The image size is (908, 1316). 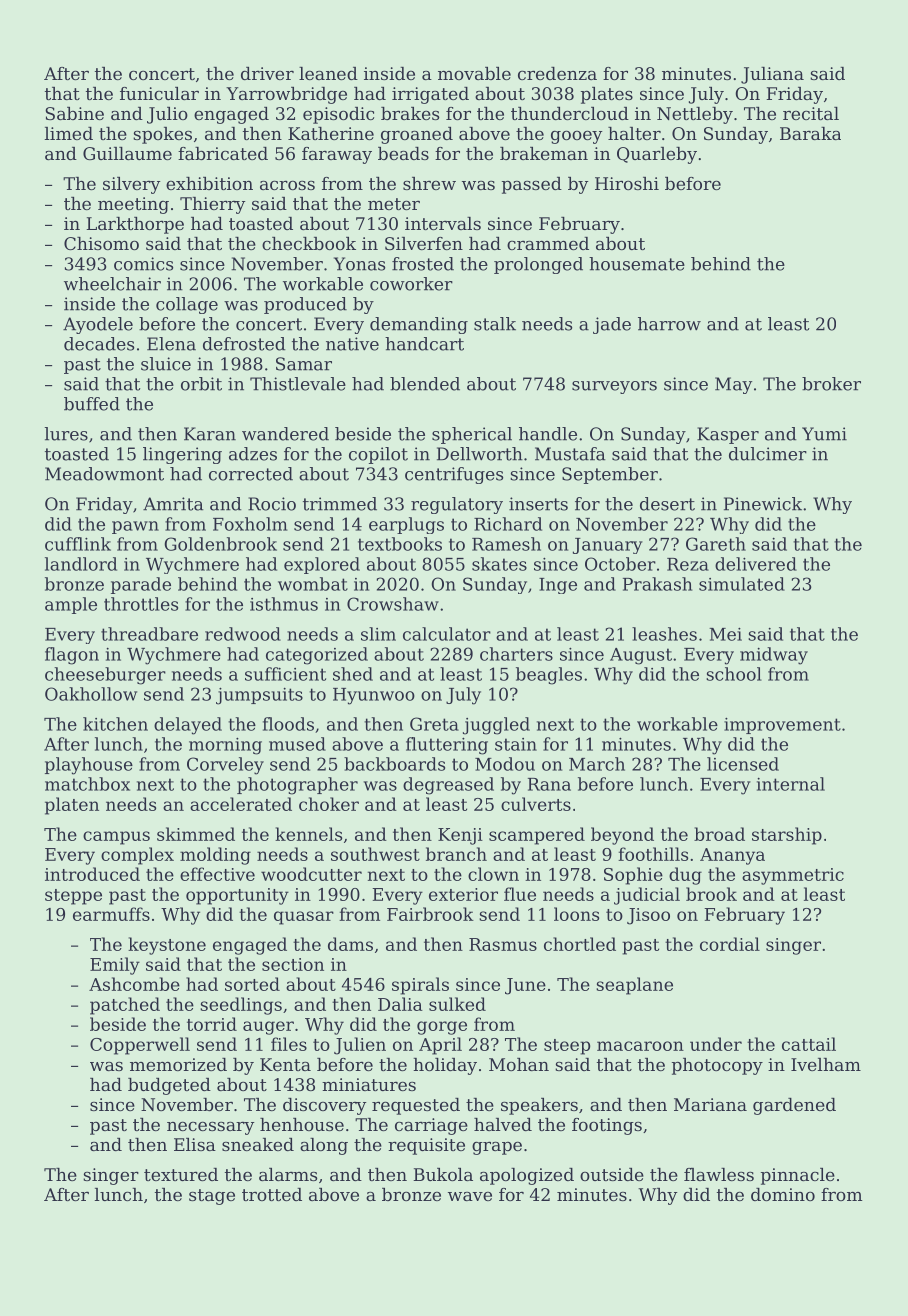 What do you see at coordinates (159, 93) in the document?
I see `funicular` at bounding box center [159, 93].
